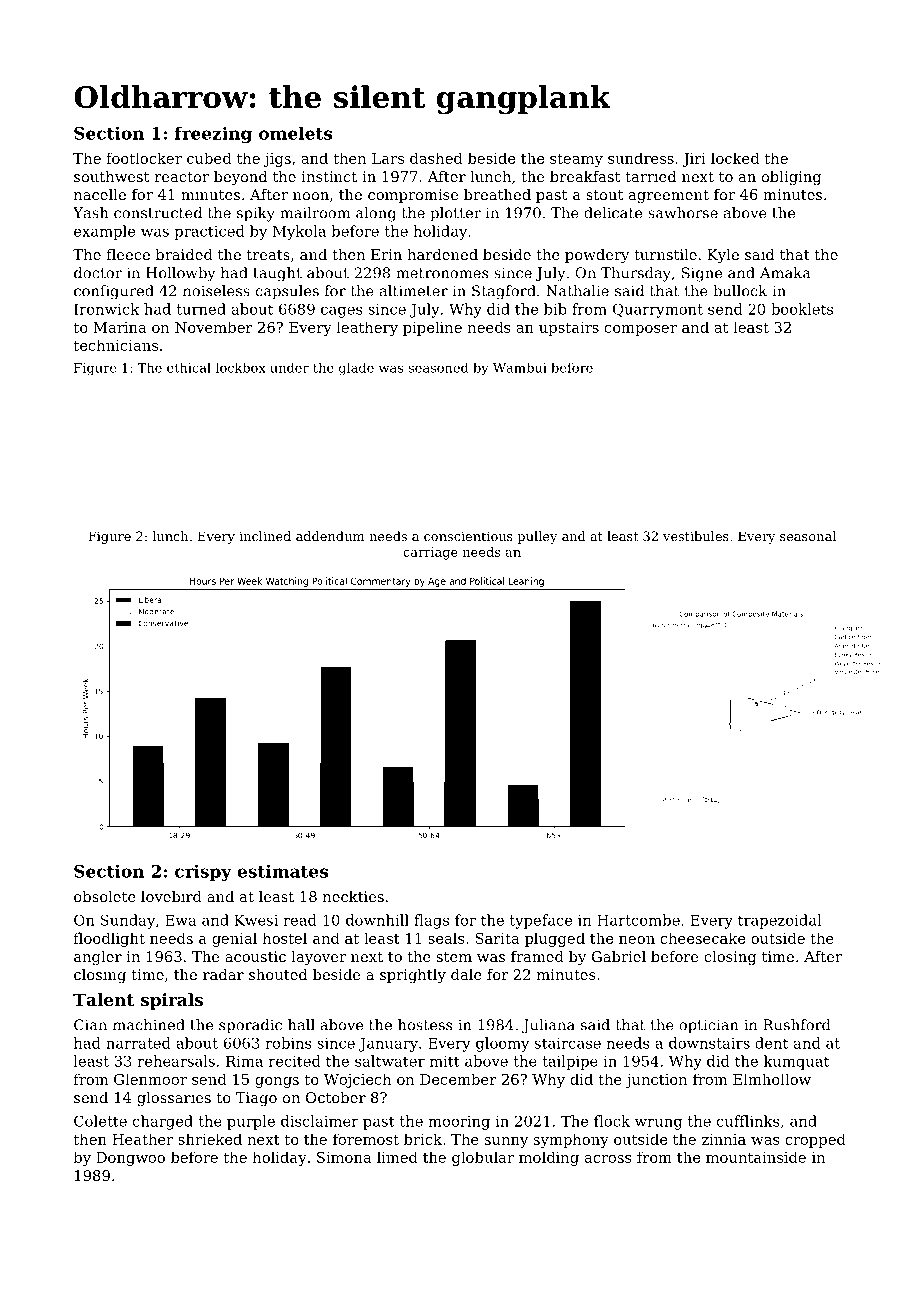  I want to click on dashed, so click(436, 158).
